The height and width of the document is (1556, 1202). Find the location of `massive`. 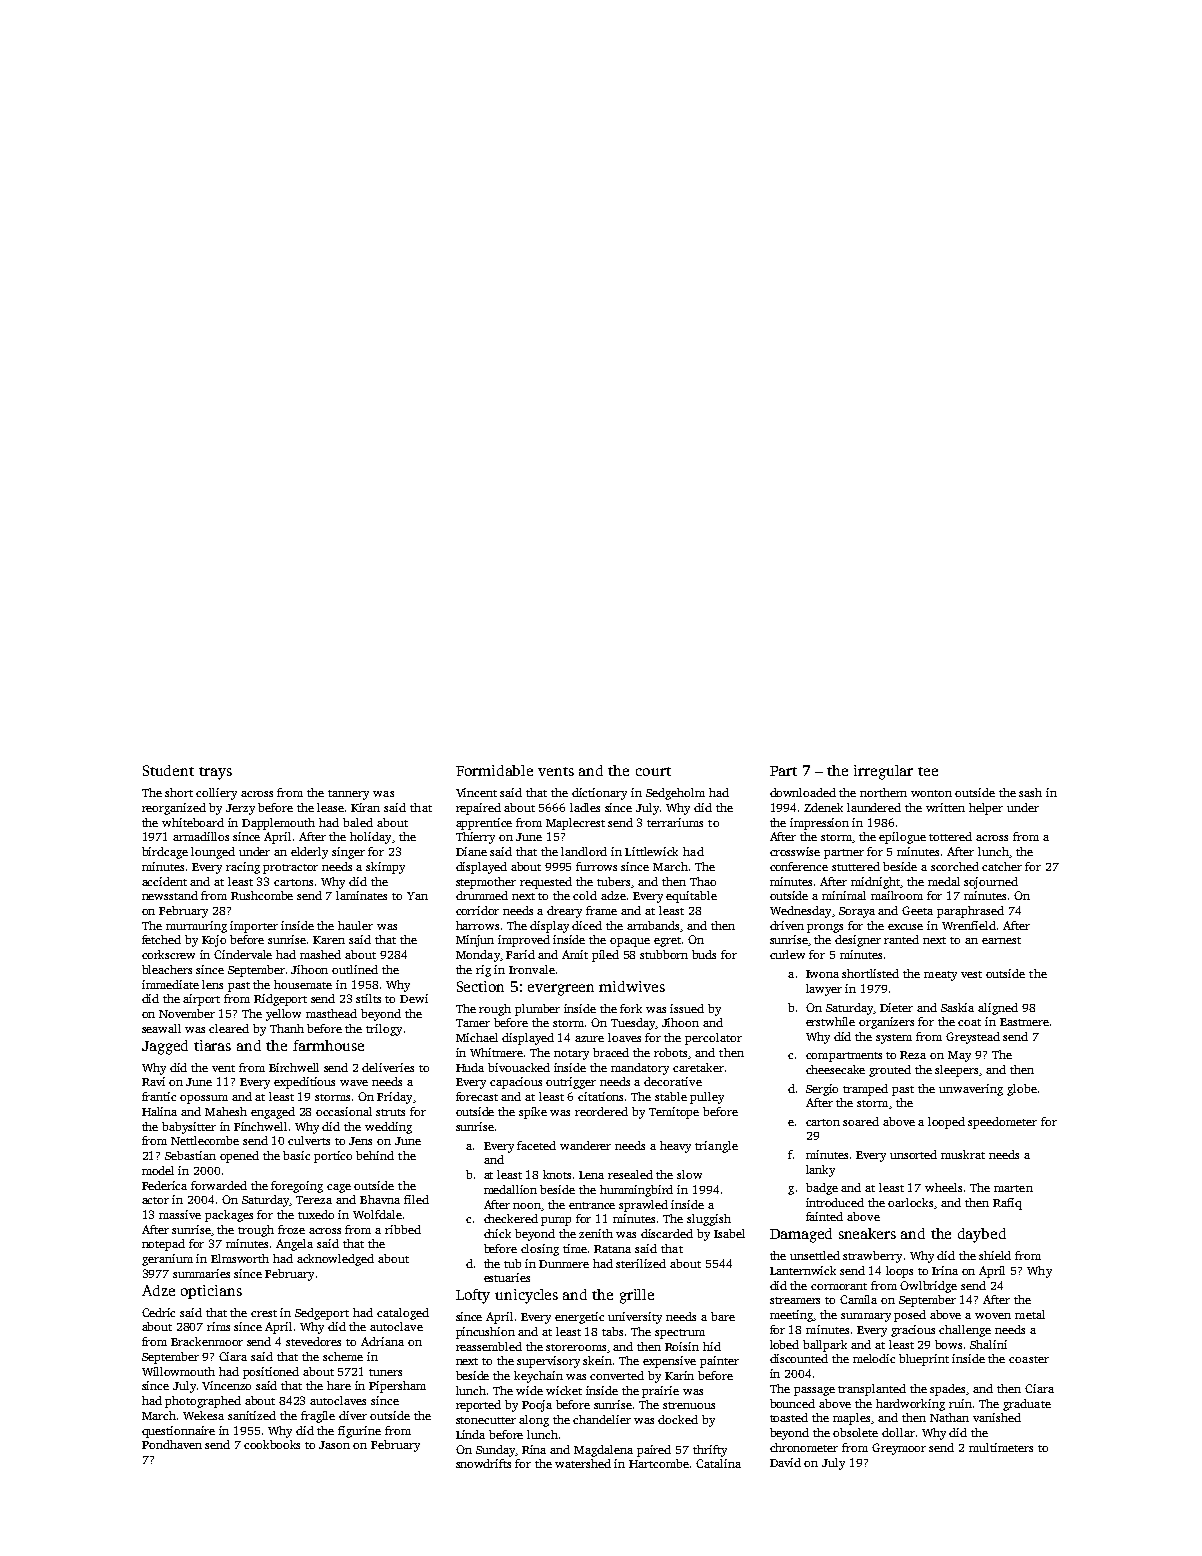

massive is located at coordinates (180, 1214).
